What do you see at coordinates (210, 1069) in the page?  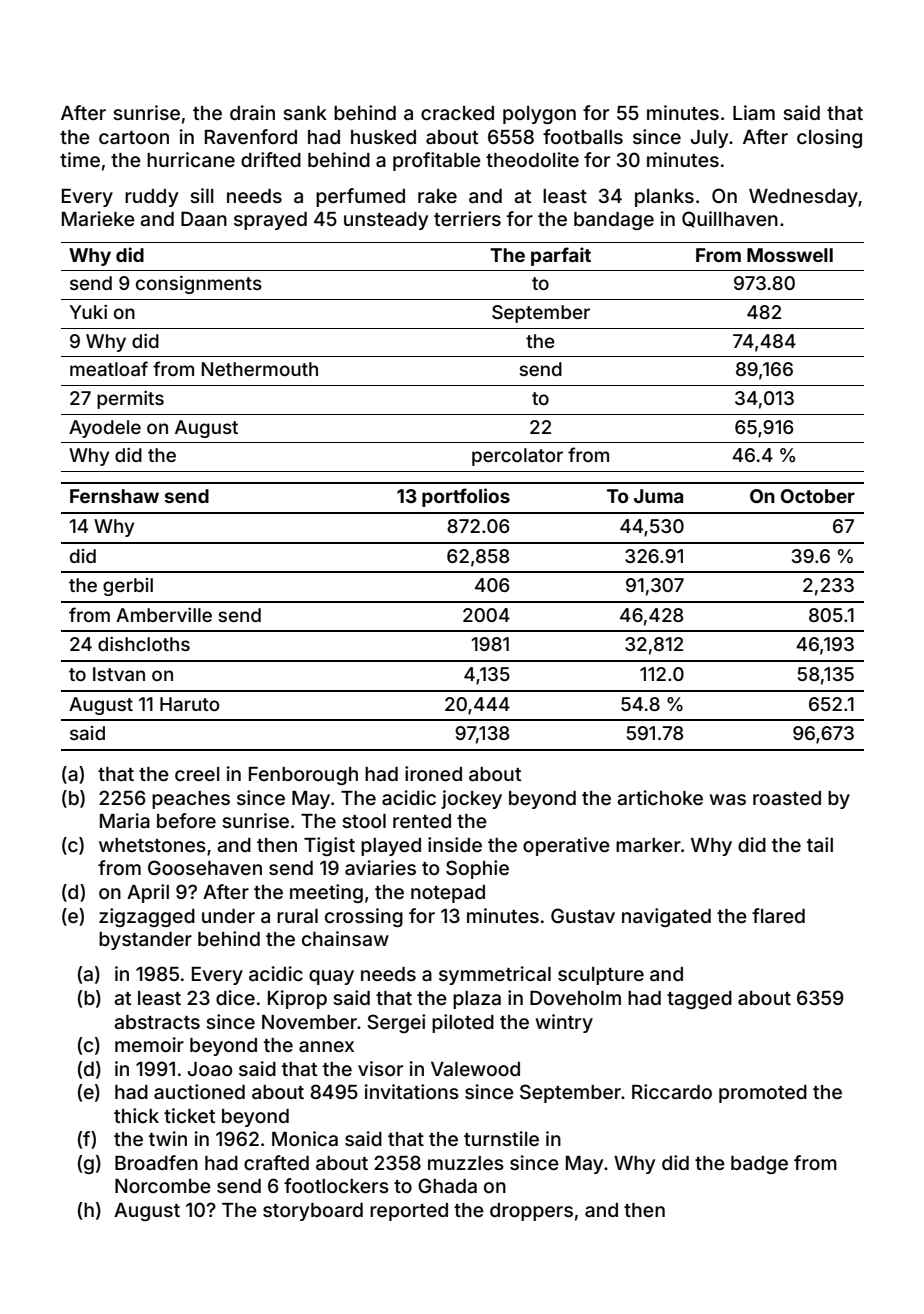 I see `Joao` at bounding box center [210, 1069].
